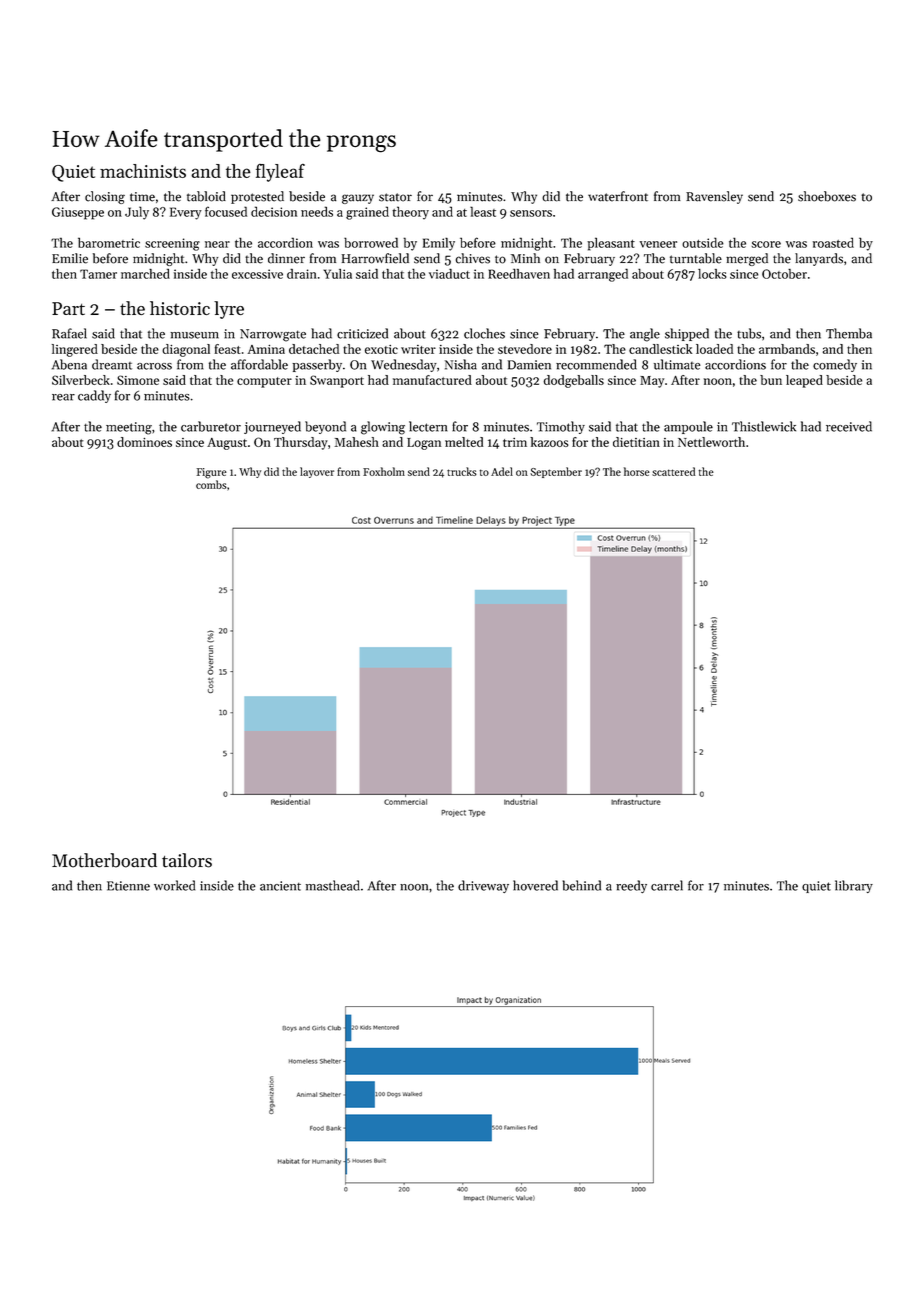 The image size is (924, 1308). What do you see at coordinates (186, 213) in the document?
I see `Every` at bounding box center [186, 213].
